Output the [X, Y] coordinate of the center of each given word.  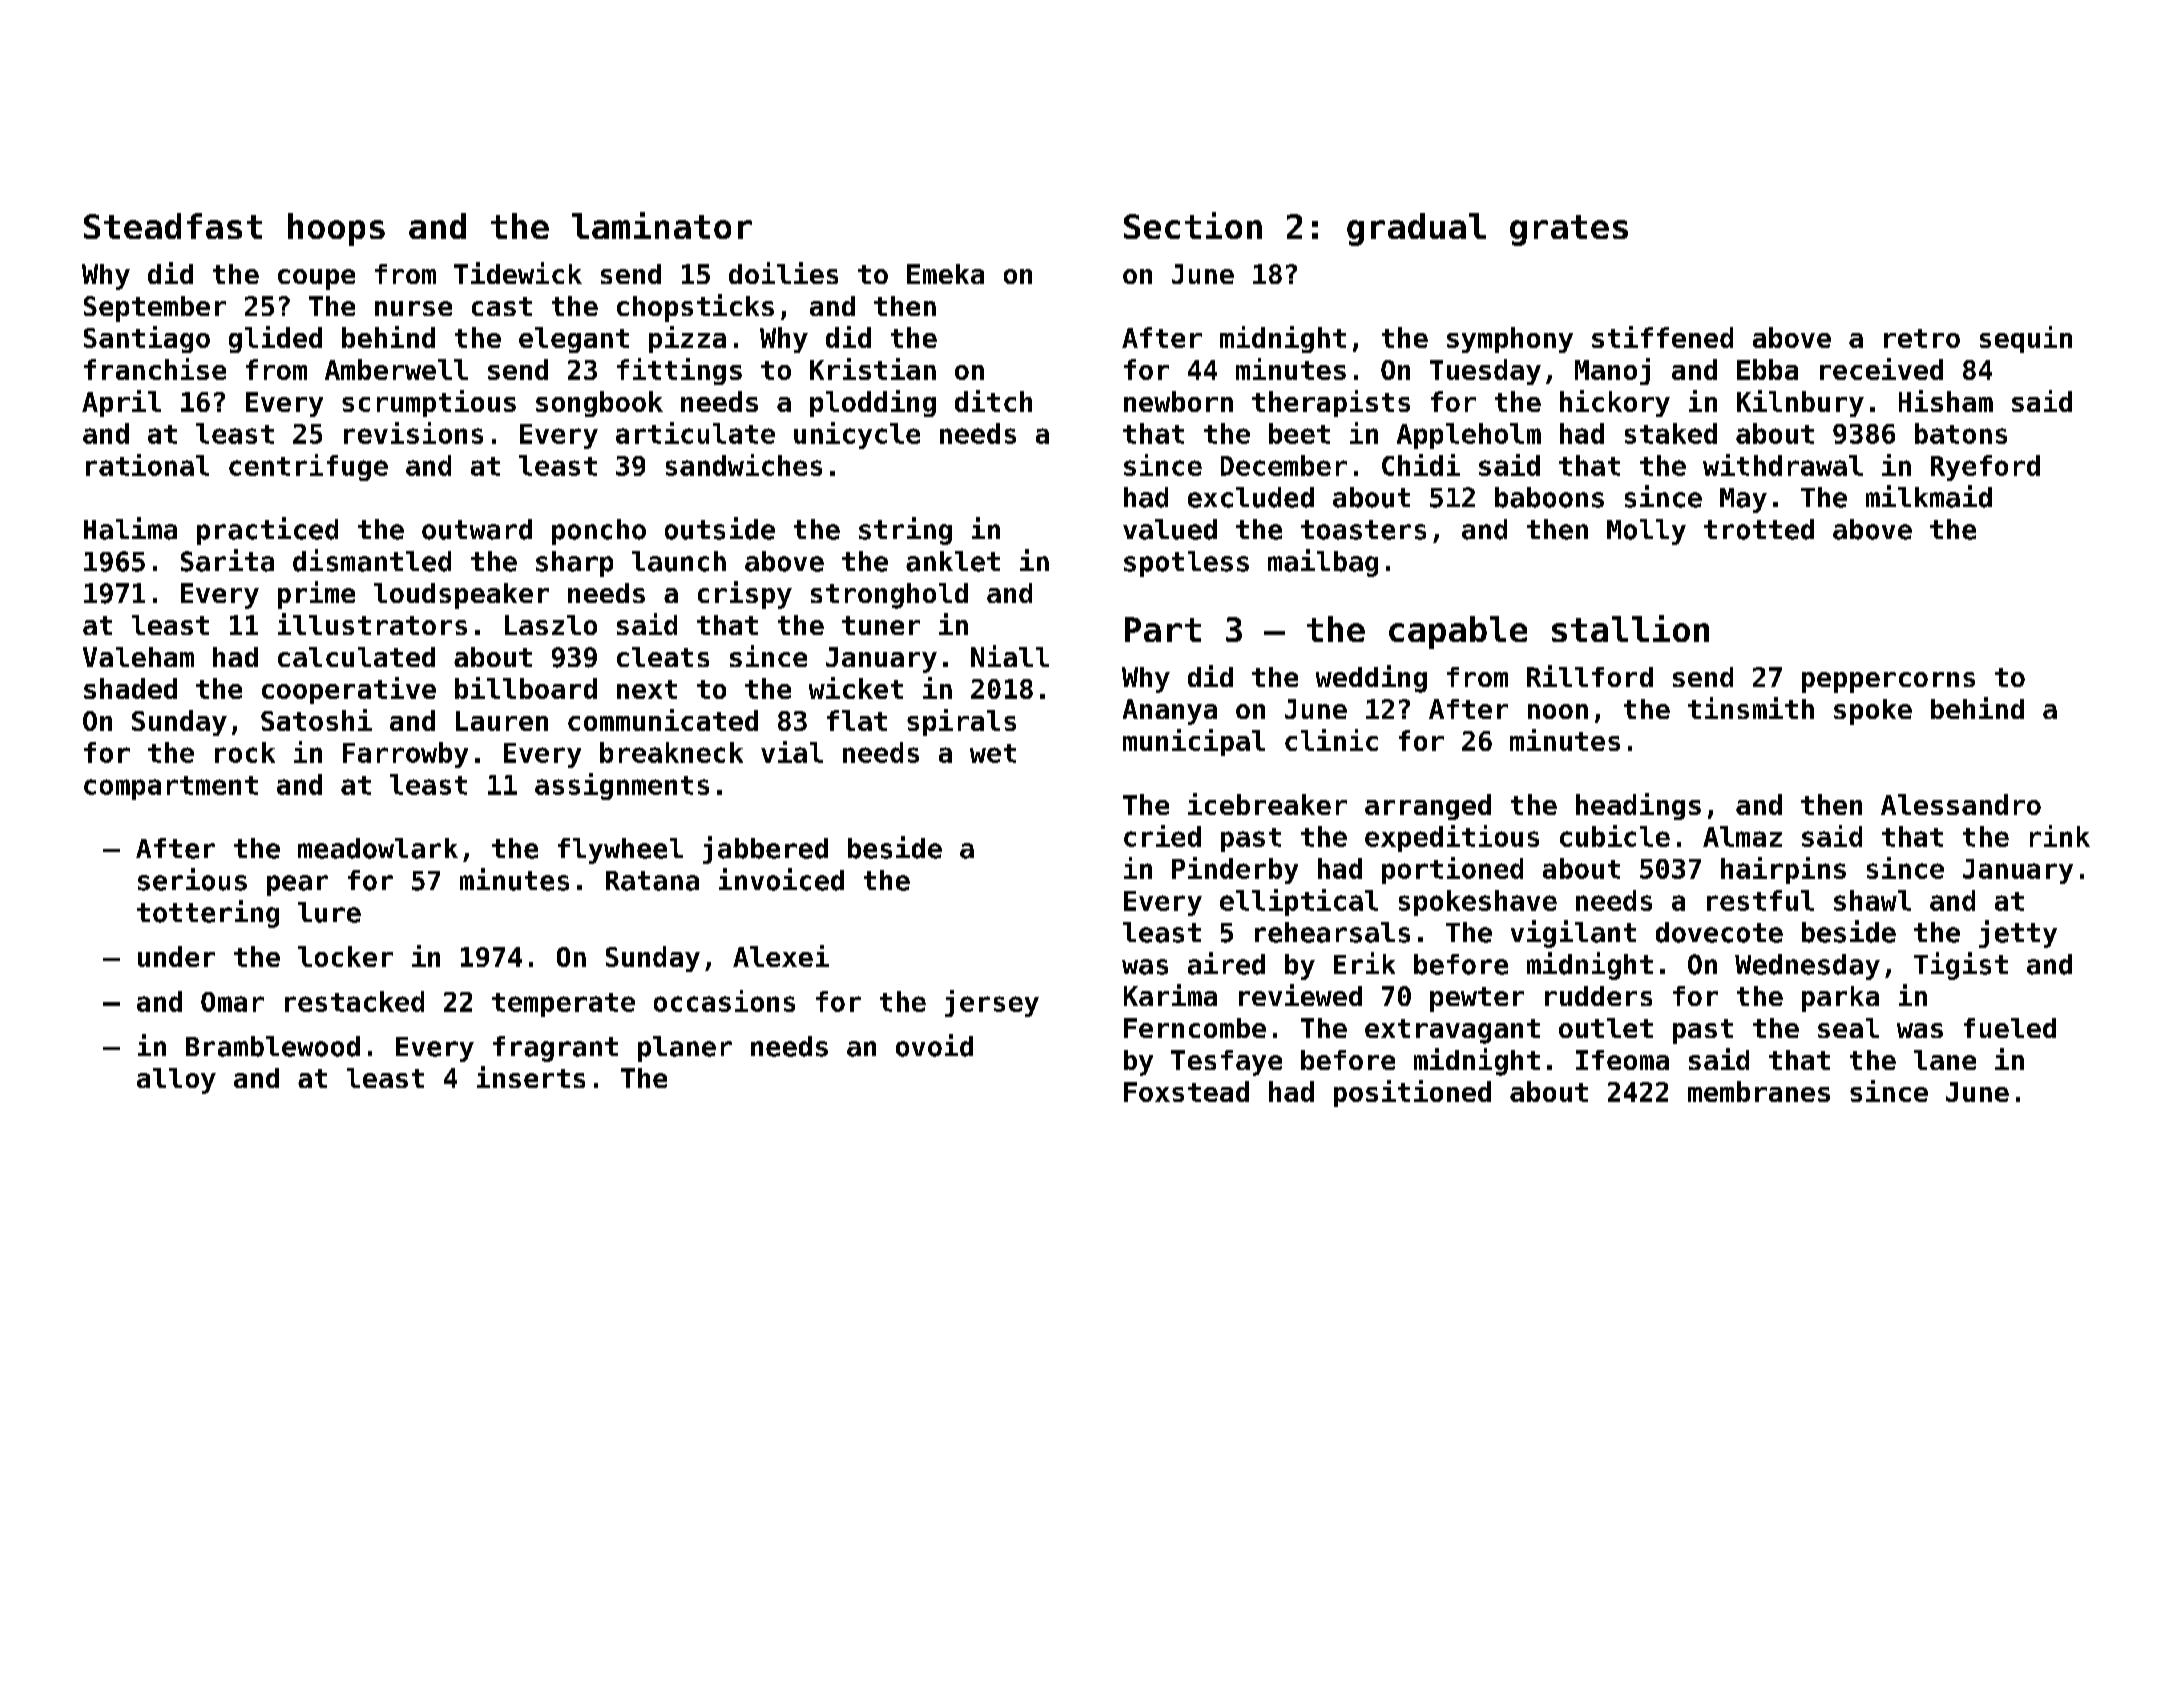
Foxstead [1186, 1091]
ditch [993, 401]
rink [2060, 836]
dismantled [372, 560]
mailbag [1323, 563]
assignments [622, 786]
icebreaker [1267, 804]
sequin [2026, 339]
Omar [232, 1002]
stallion [1630, 628]
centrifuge [308, 467]
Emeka [945, 274]
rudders [1598, 996]
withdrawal [1783, 465]
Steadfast [173, 226]
